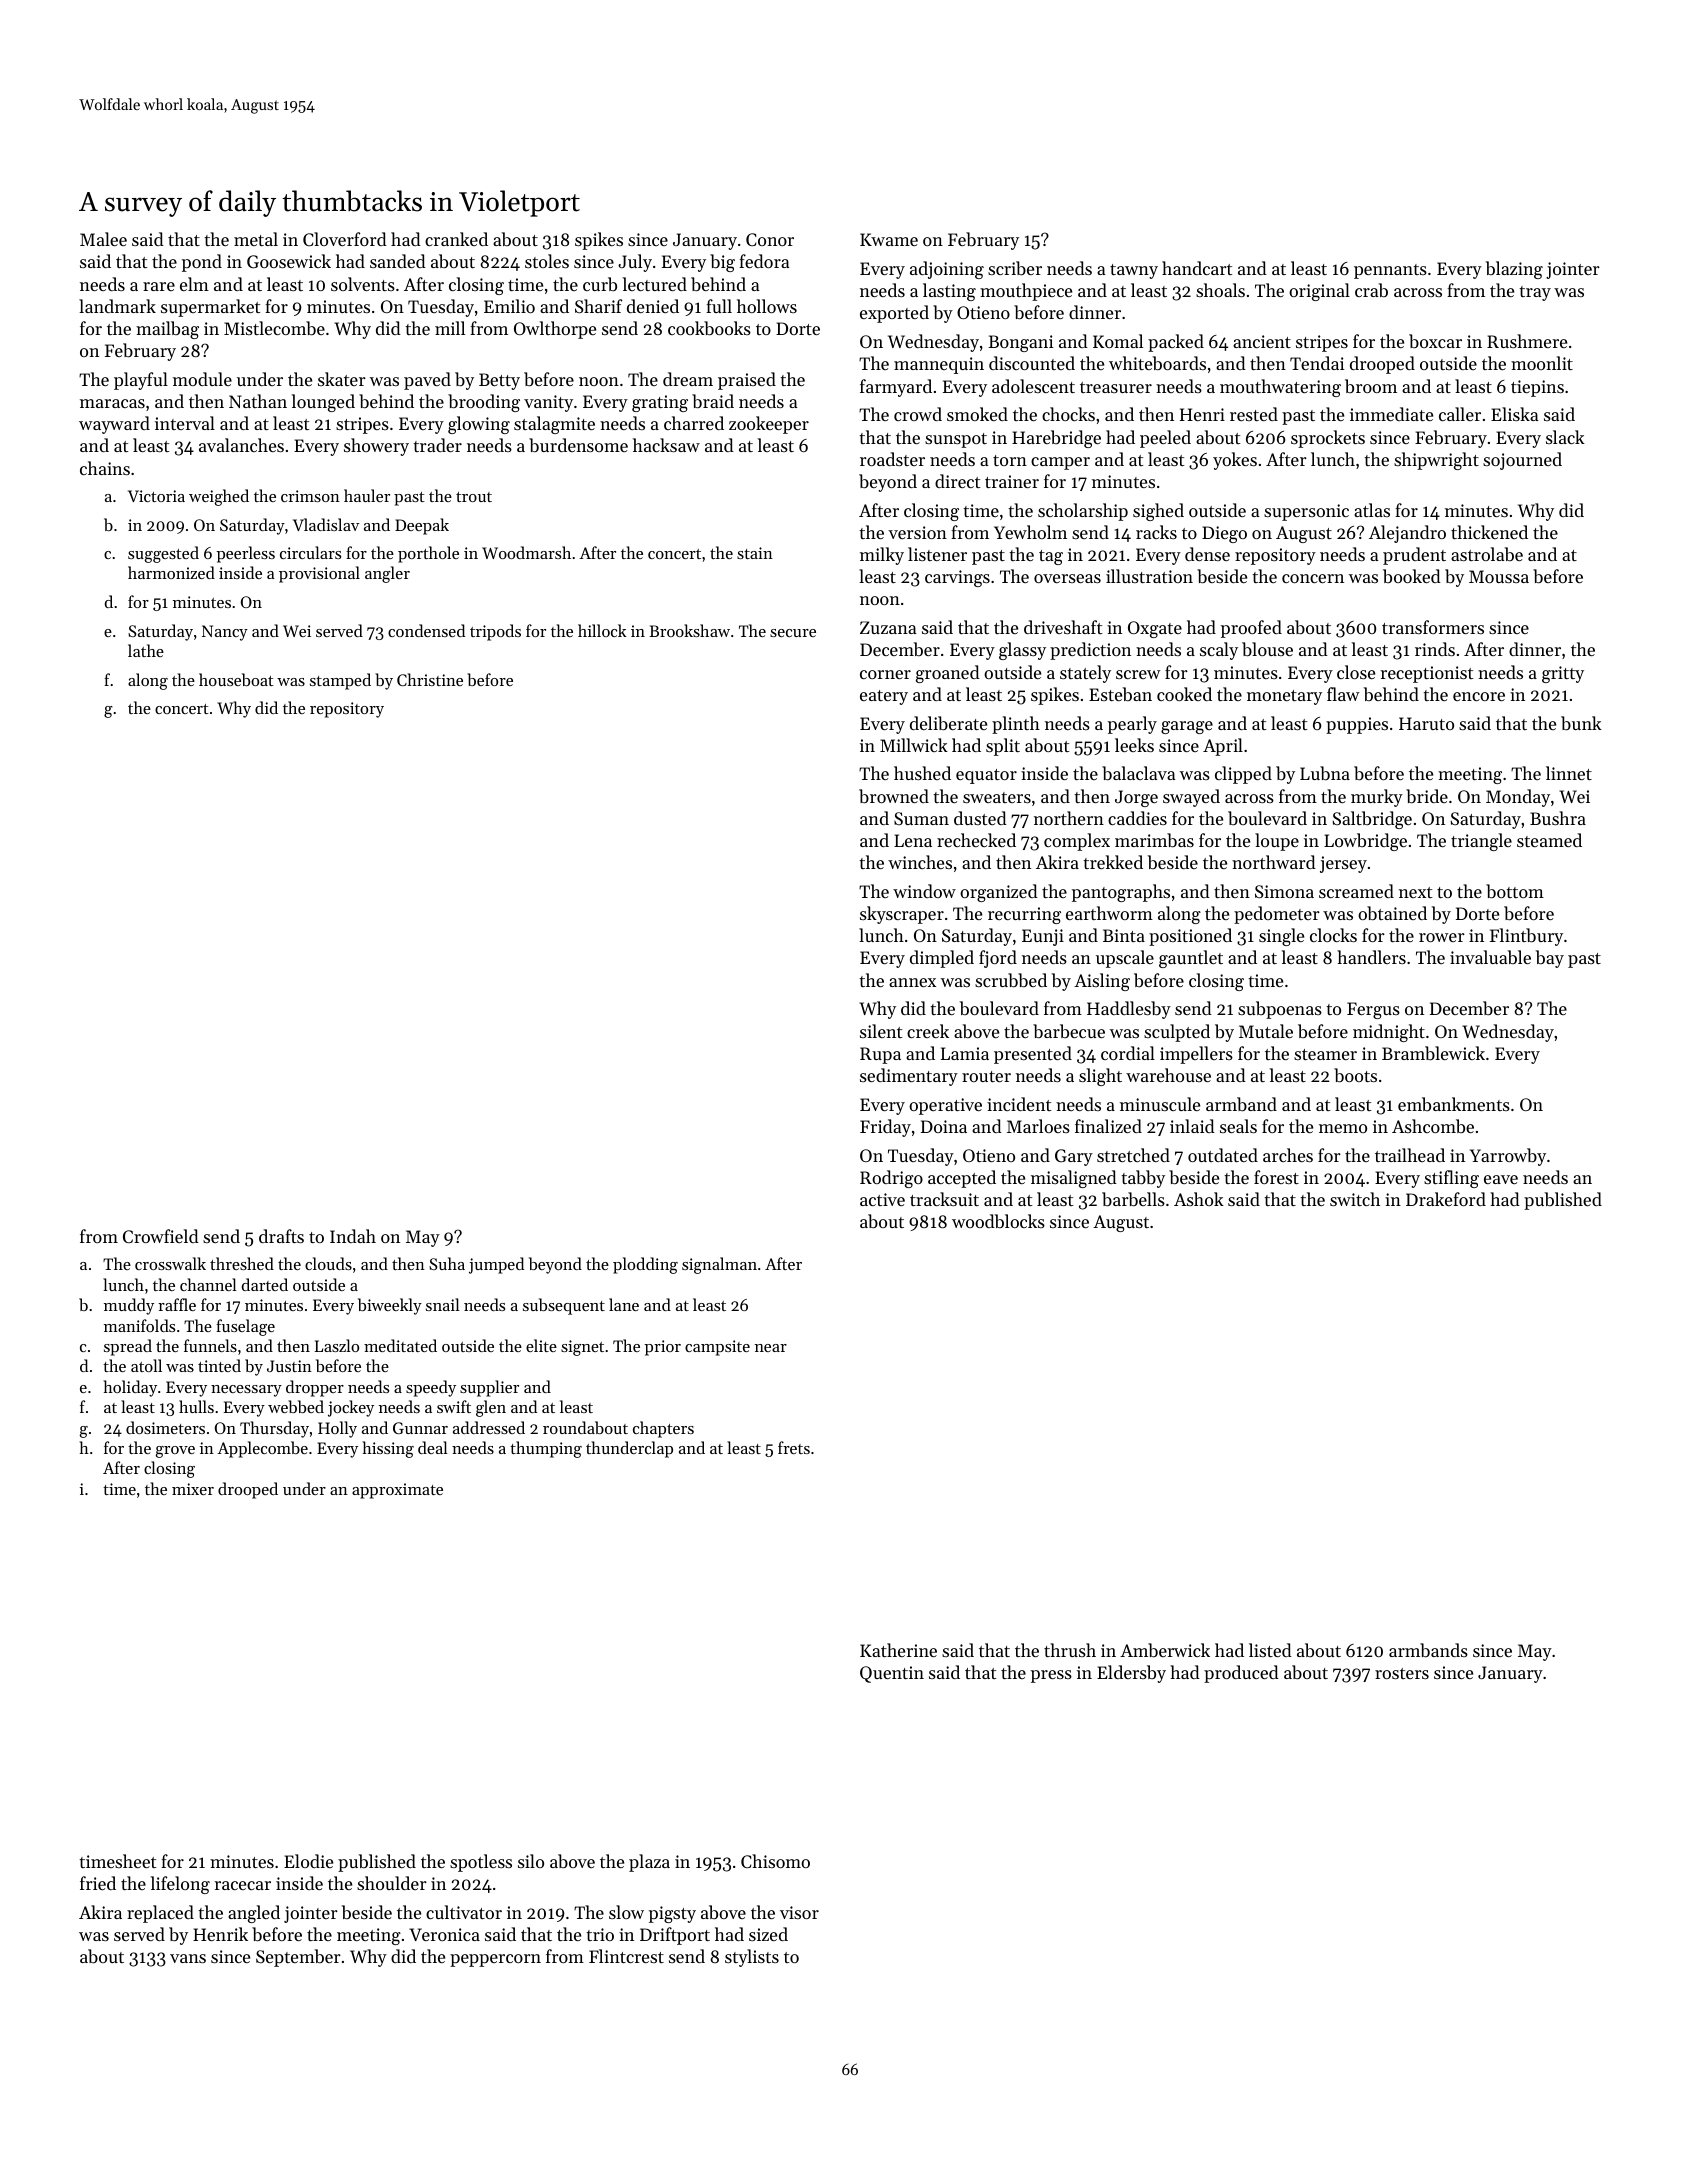  Describe the element at coordinates (768, 1934) in the screenshot. I see `sized` at that location.
